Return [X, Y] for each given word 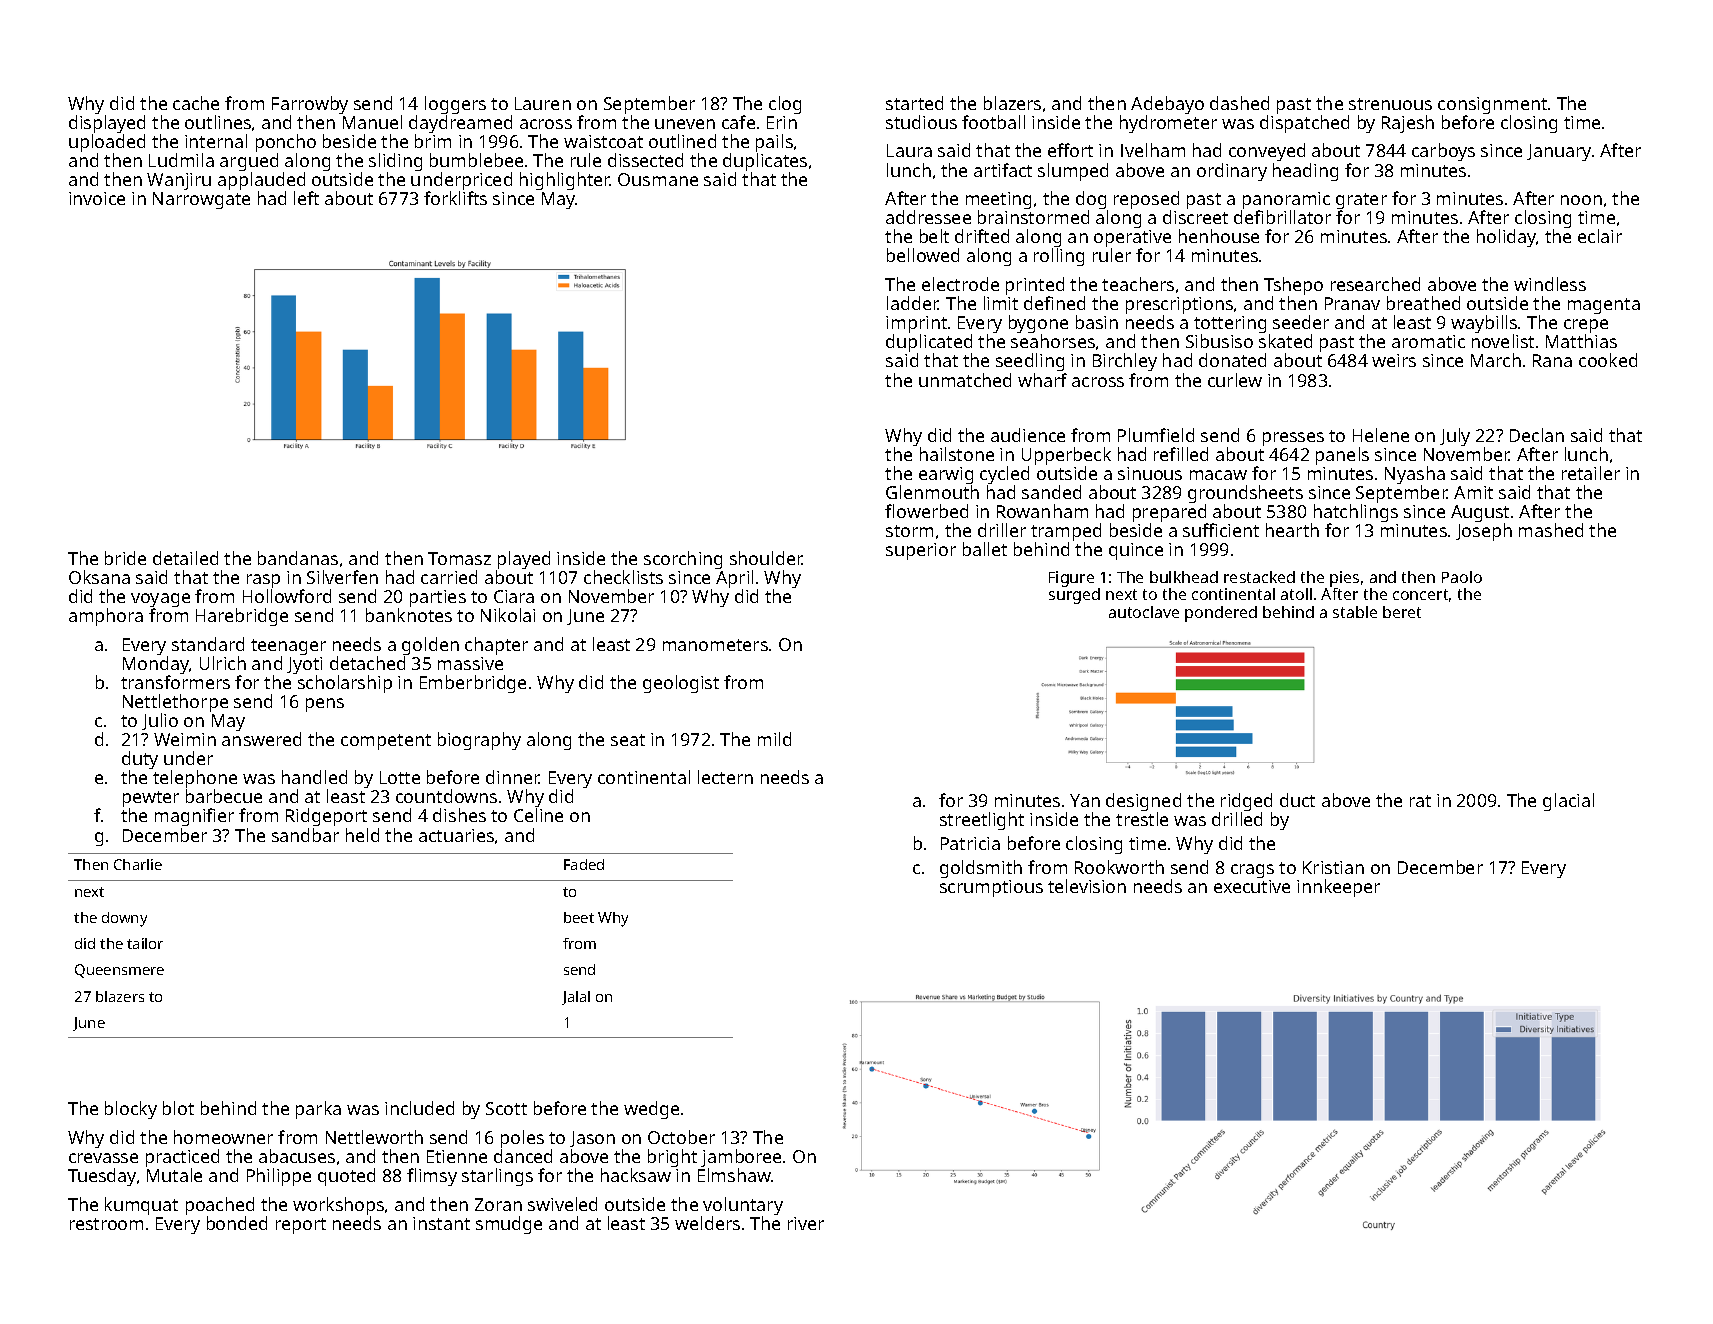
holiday [1507, 238]
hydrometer [1168, 124]
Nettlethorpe [175, 703]
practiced [182, 1159]
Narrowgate [201, 200]
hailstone [957, 454]
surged [1074, 596]
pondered [1221, 614]
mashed [1551, 530]
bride [125, 558]
